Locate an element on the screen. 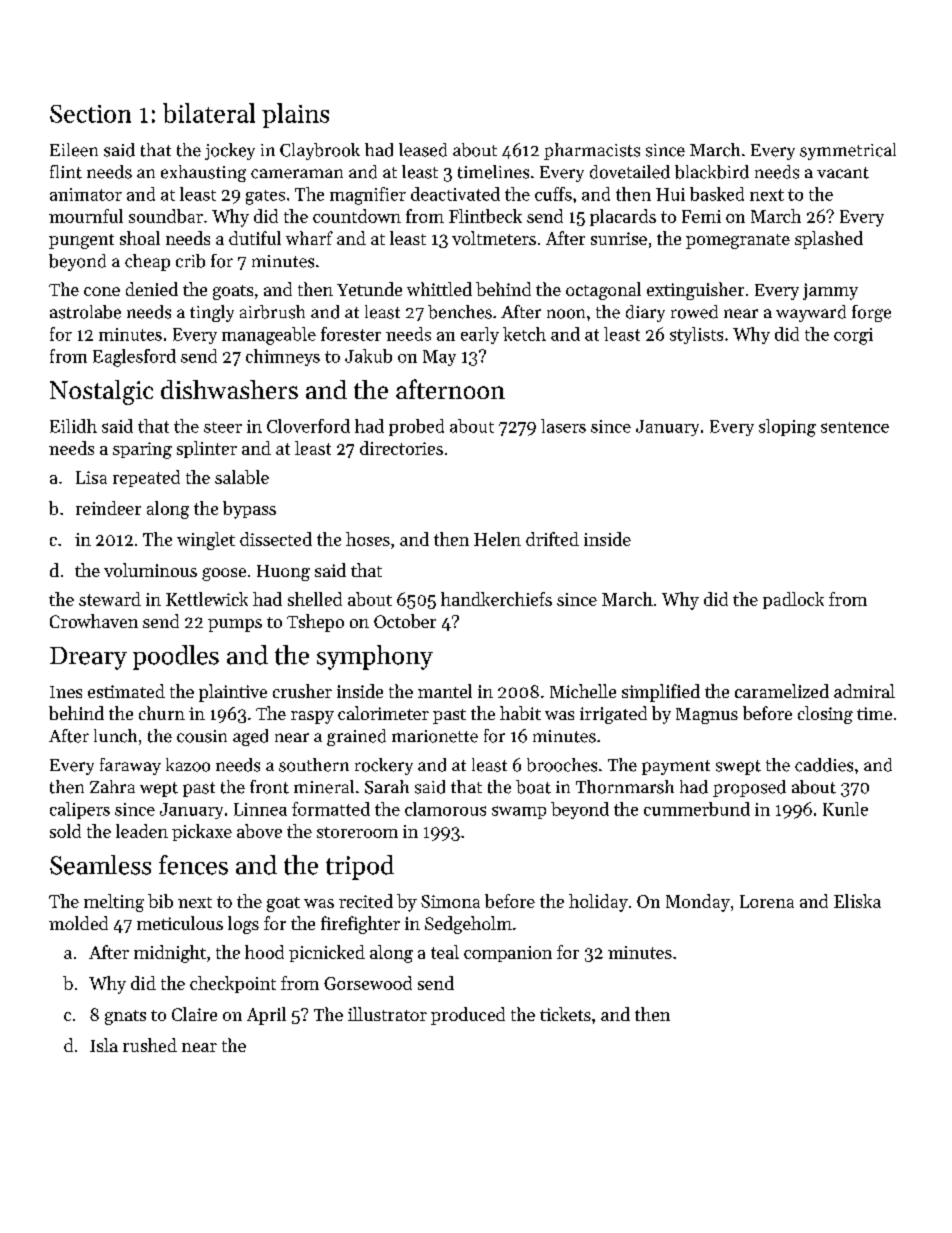 The image size is (952, 1233). plains is located at coordinates (295, 115).
